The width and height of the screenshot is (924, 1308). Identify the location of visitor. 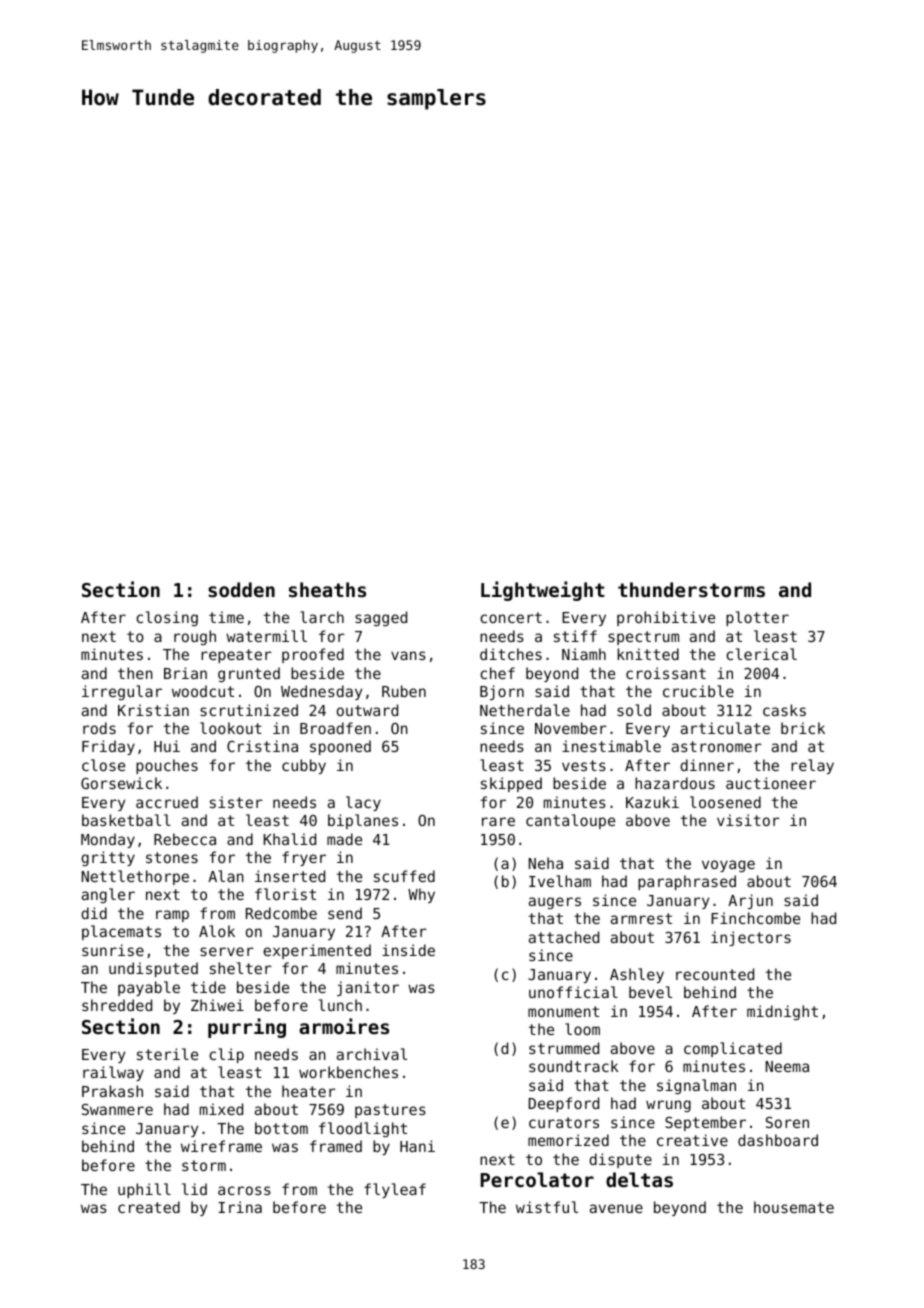
(748, 820).
